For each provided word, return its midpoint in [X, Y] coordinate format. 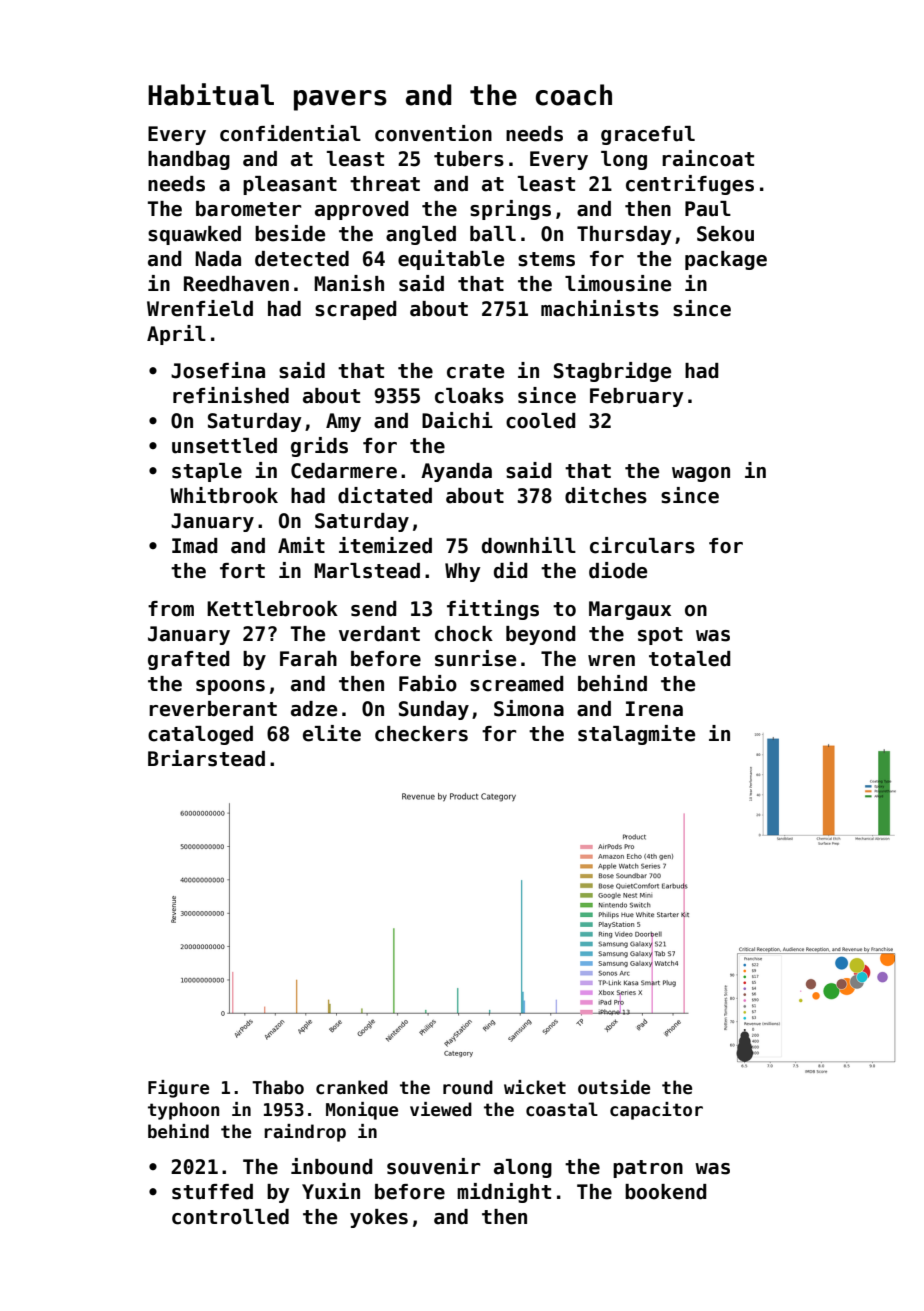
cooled [541, 421]
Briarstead [206, 758]
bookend [666, 1192]
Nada [218, 259]
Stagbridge [612, 372]
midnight [504, 1193]
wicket [535, 1087]
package [726, 260]
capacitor [656, 1111]
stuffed [212, 1192]
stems [546, 259]
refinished [231, 395]
